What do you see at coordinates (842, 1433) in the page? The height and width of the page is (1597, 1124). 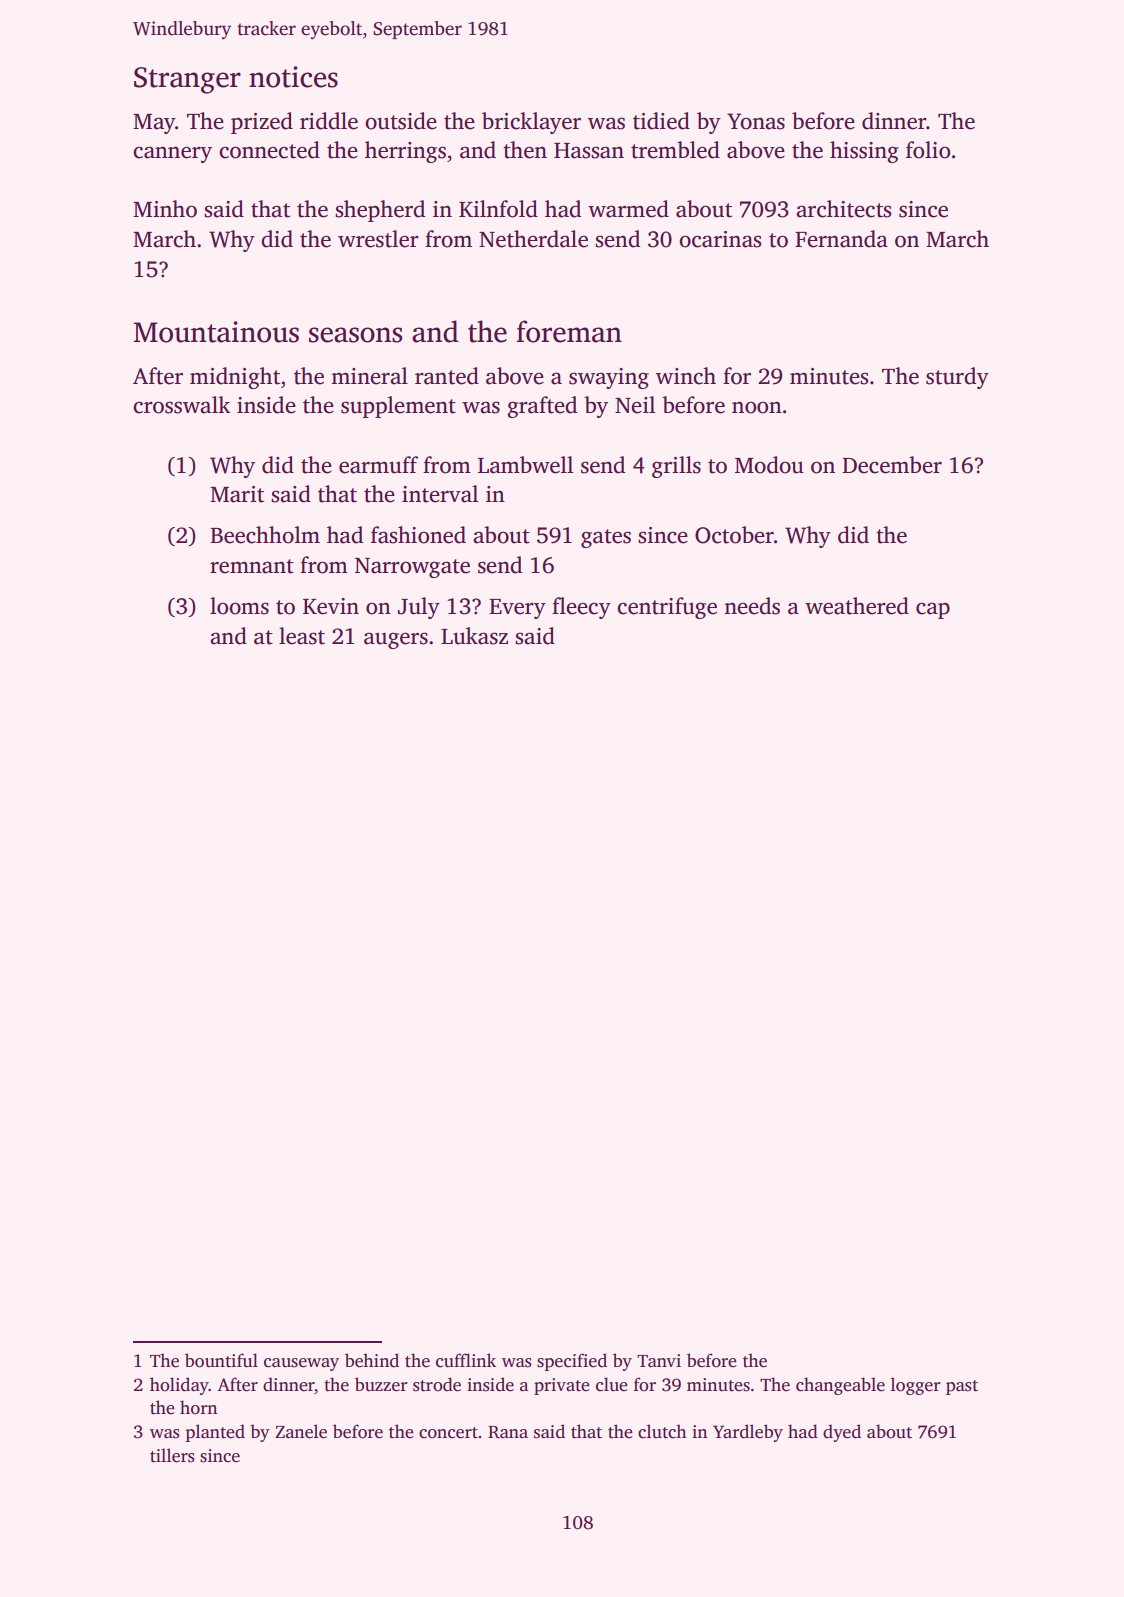 I see `dyed` at bounding box center [842, 1433].
